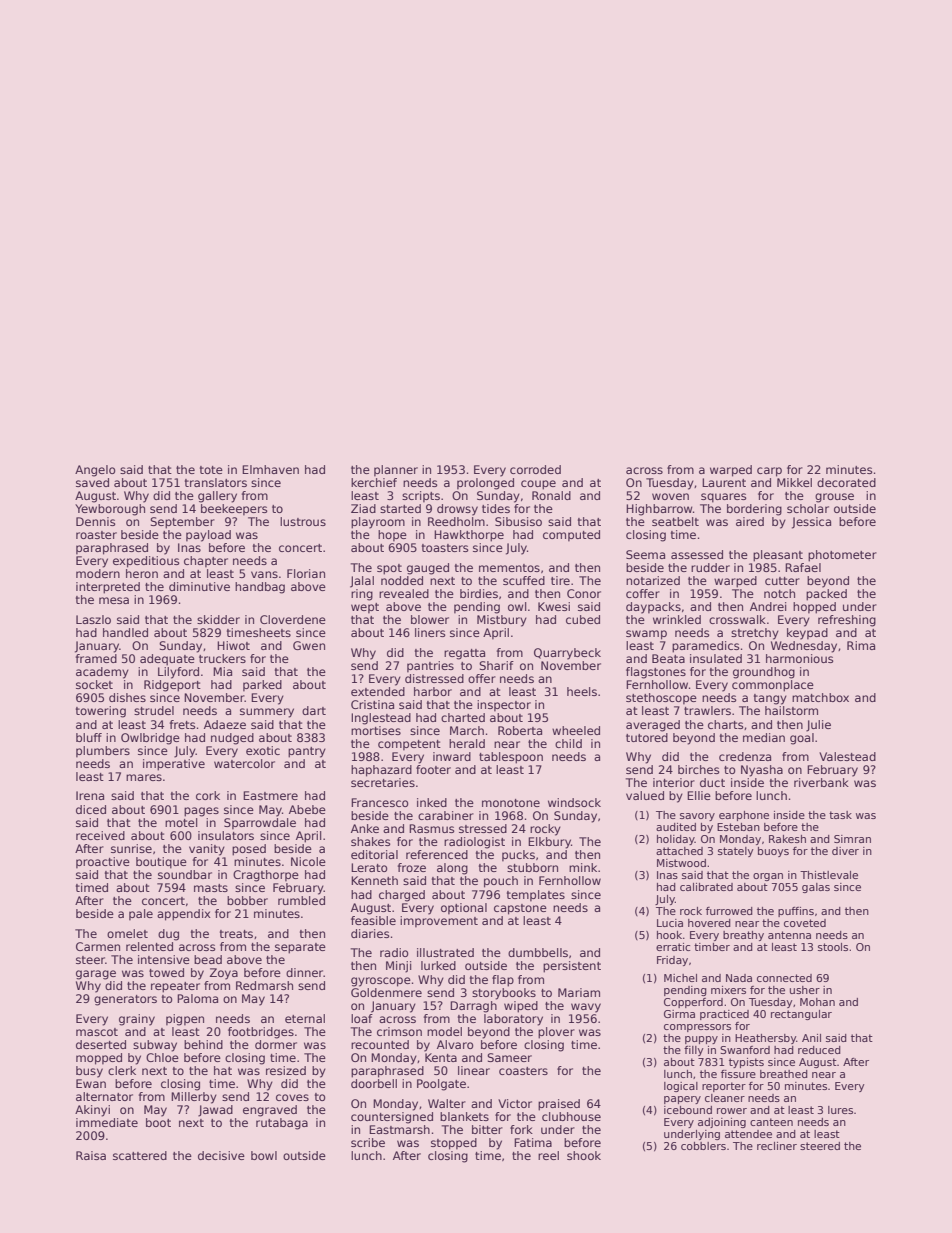  What do you see at coordinates (554, 606) in the screenshot?
I see `Kwesi` at bounding box center [554, 606].
